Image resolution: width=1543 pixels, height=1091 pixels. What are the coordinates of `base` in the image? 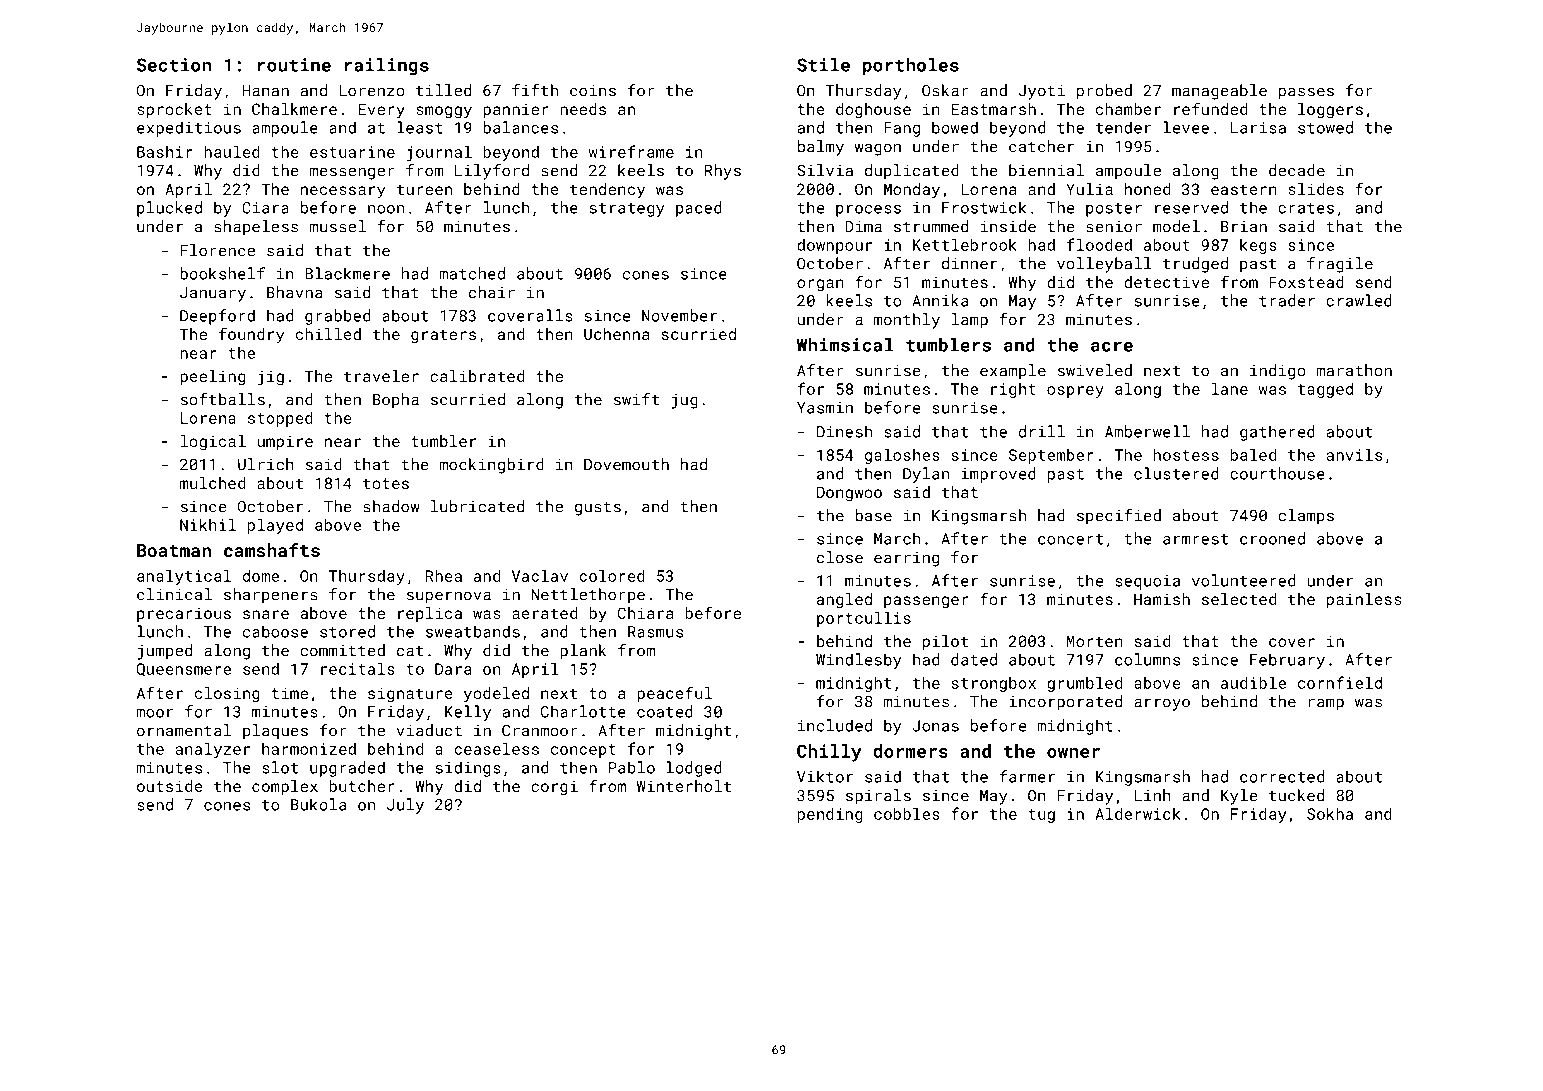 It's located at (873, 515).
